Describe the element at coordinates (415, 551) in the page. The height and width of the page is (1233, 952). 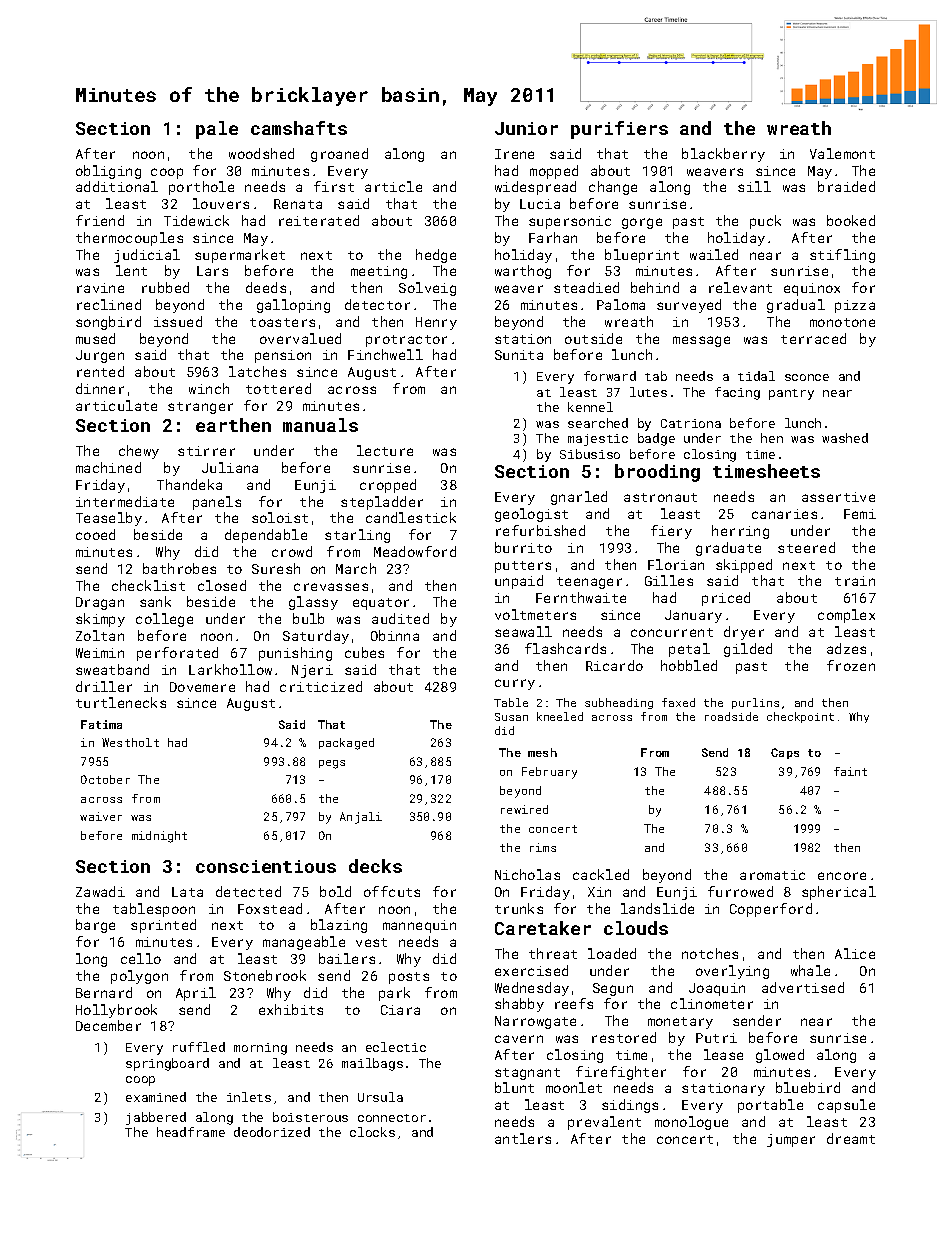
I see `Meadowford` at that location.
